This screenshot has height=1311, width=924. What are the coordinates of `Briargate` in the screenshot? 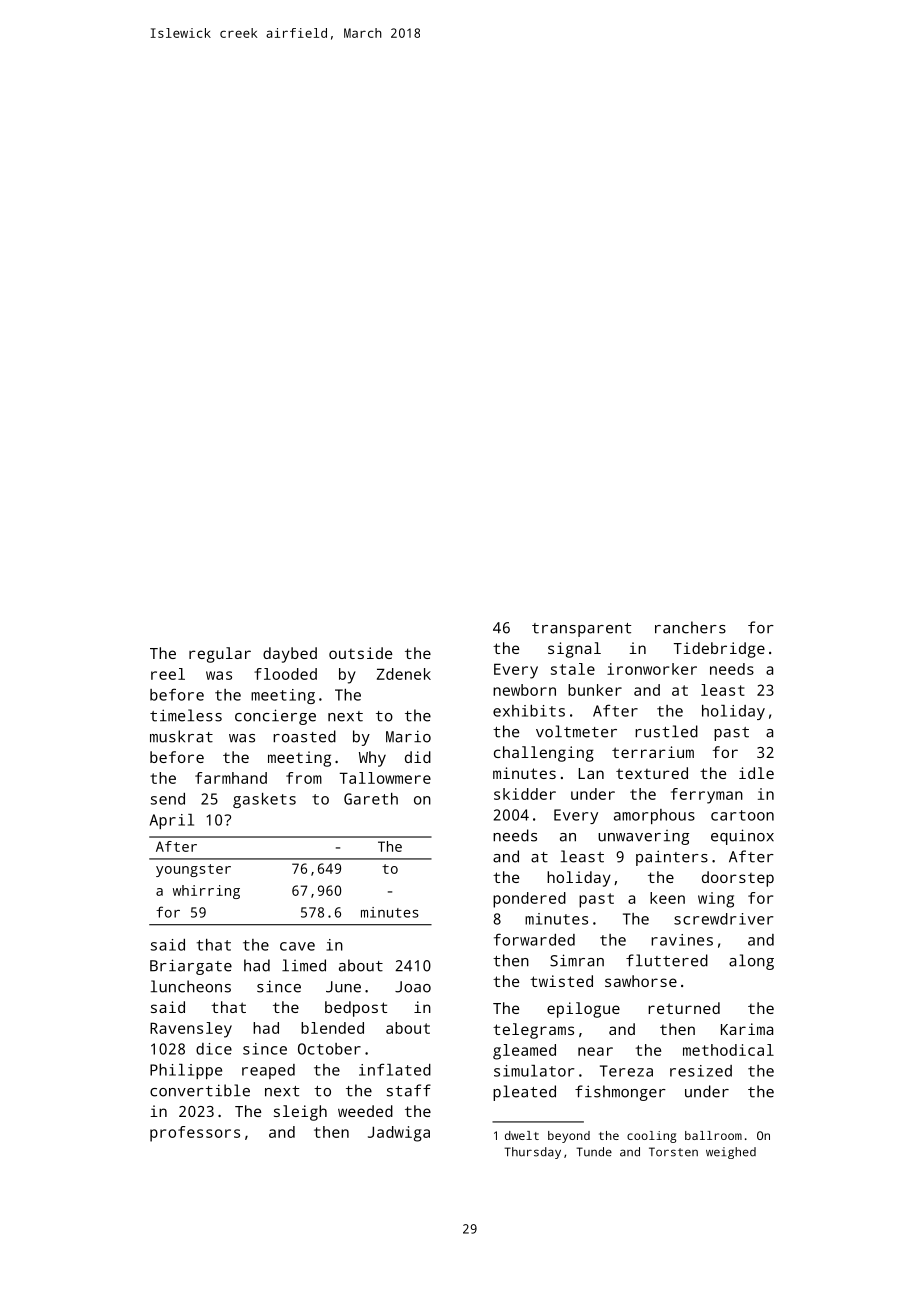 It's located at (191, 967).
